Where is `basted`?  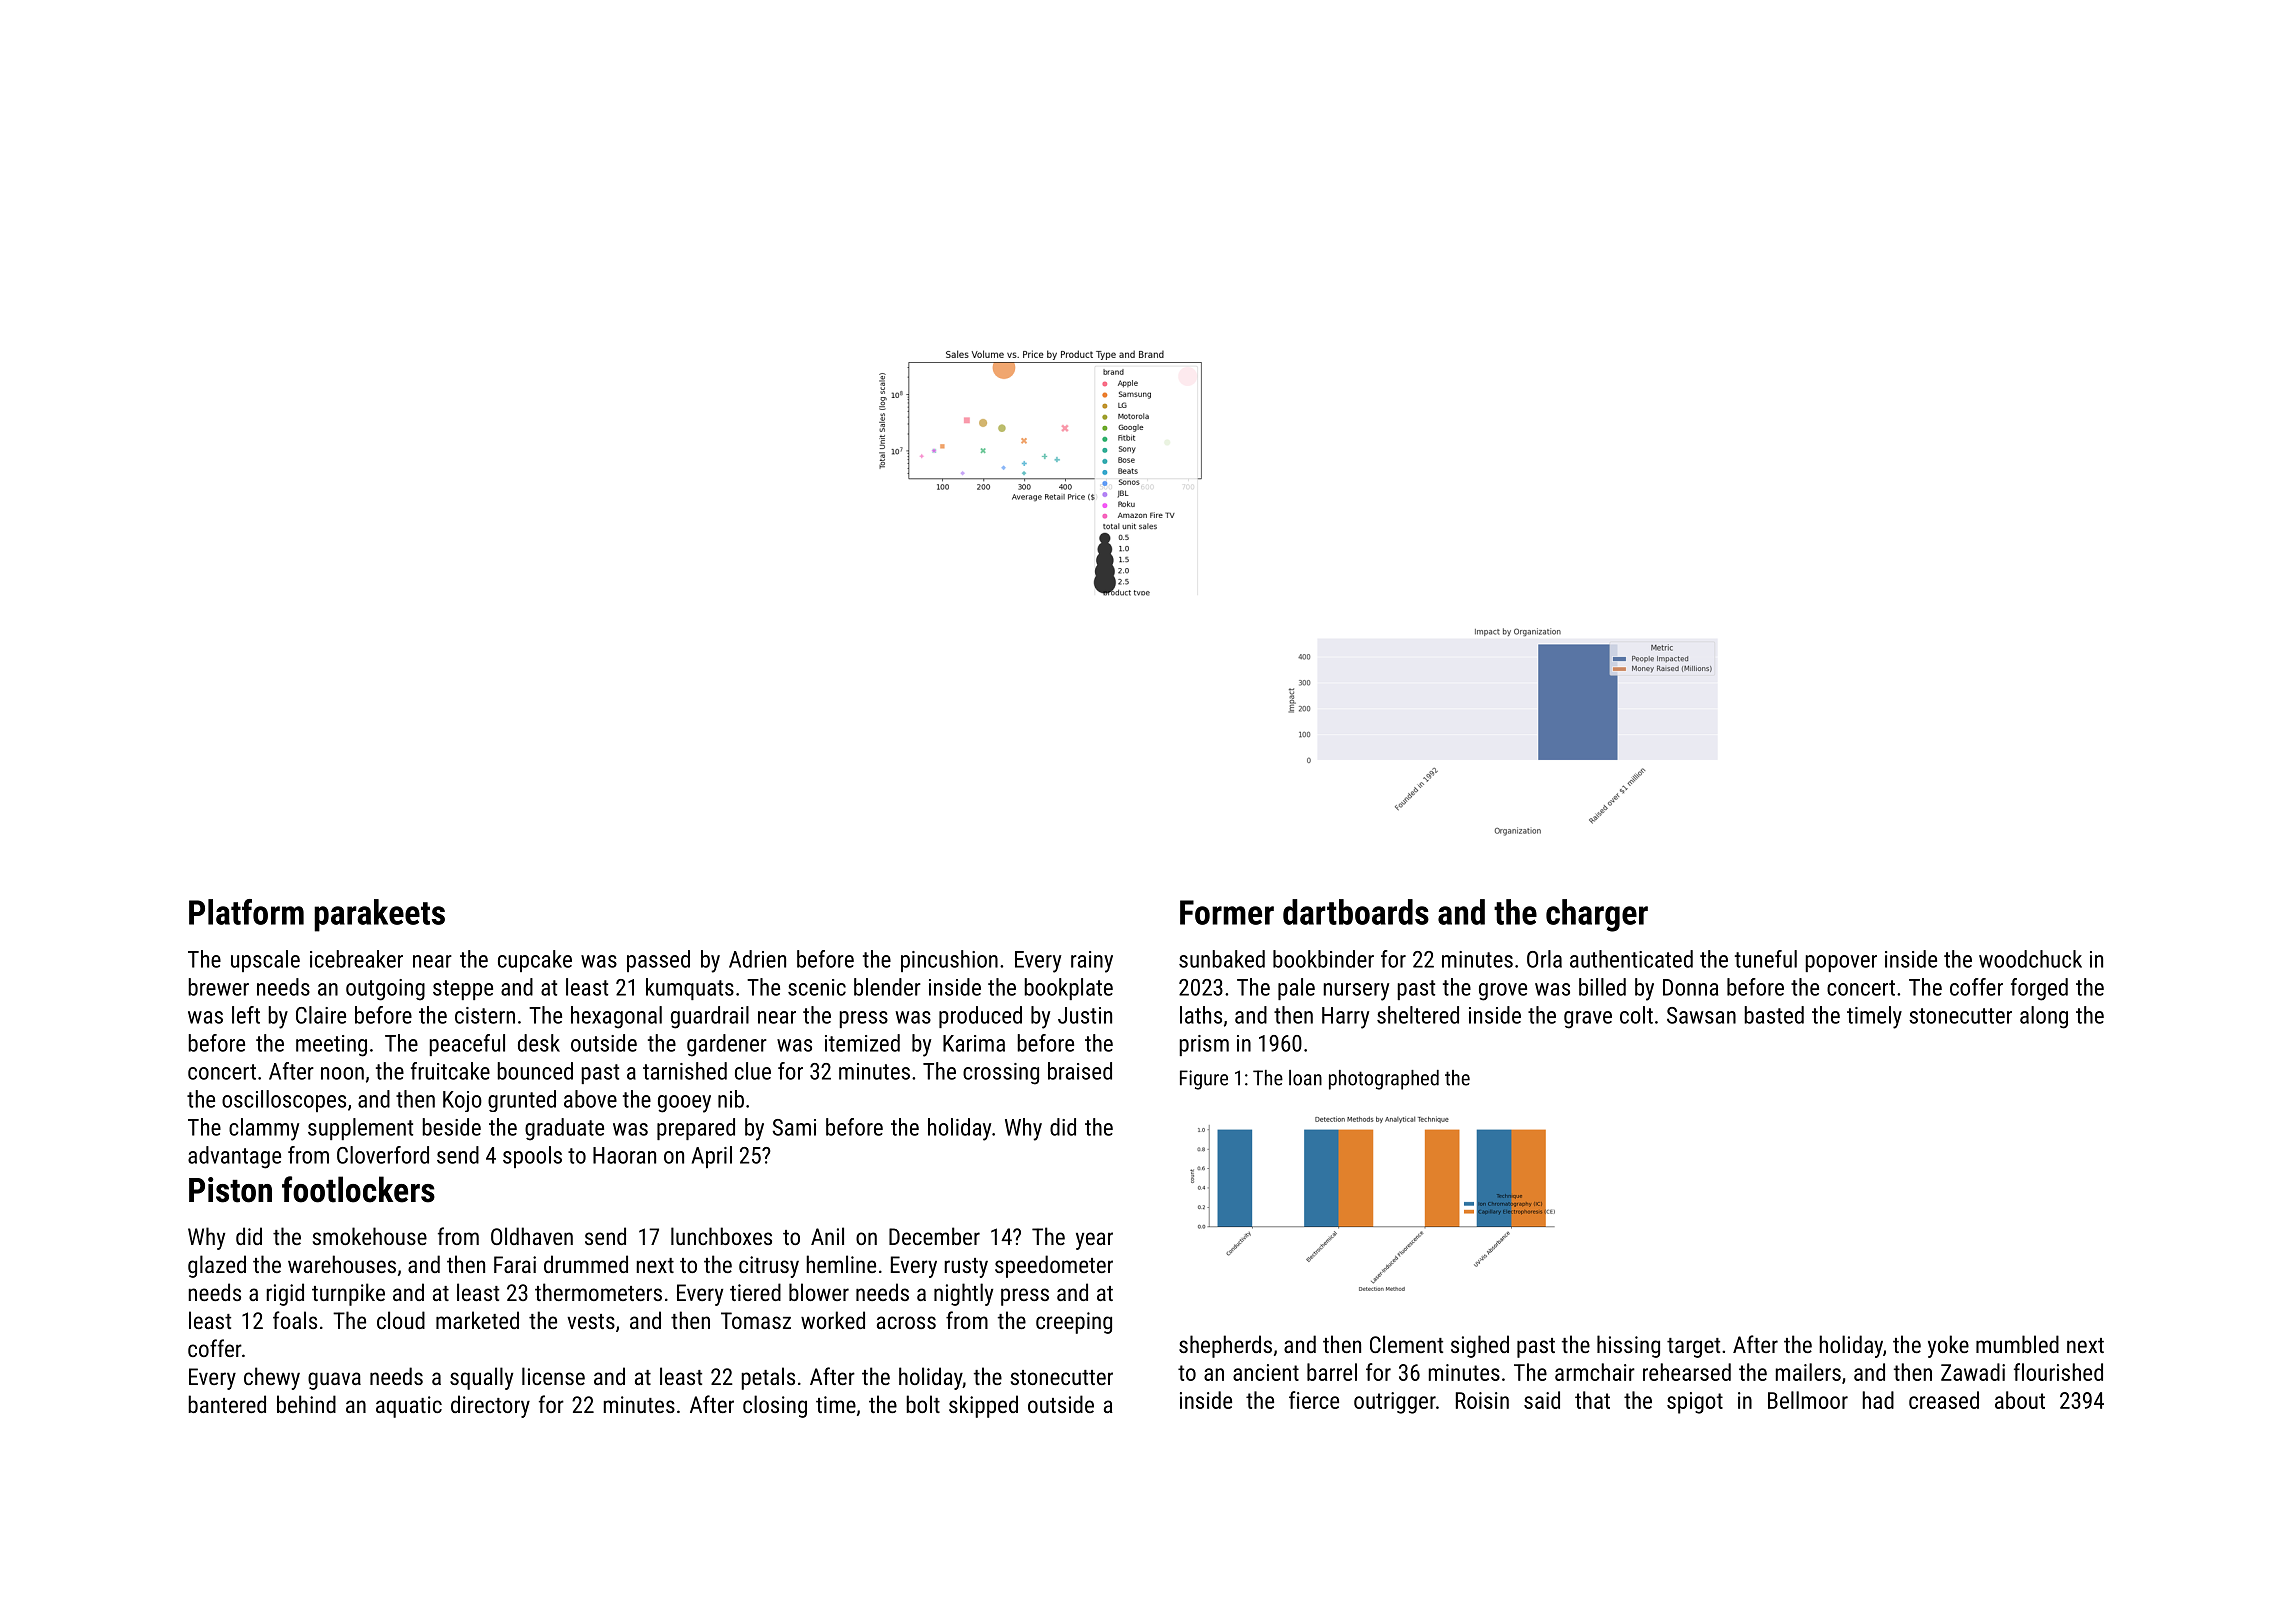 basted is located at coordinates (1774, 1015).
